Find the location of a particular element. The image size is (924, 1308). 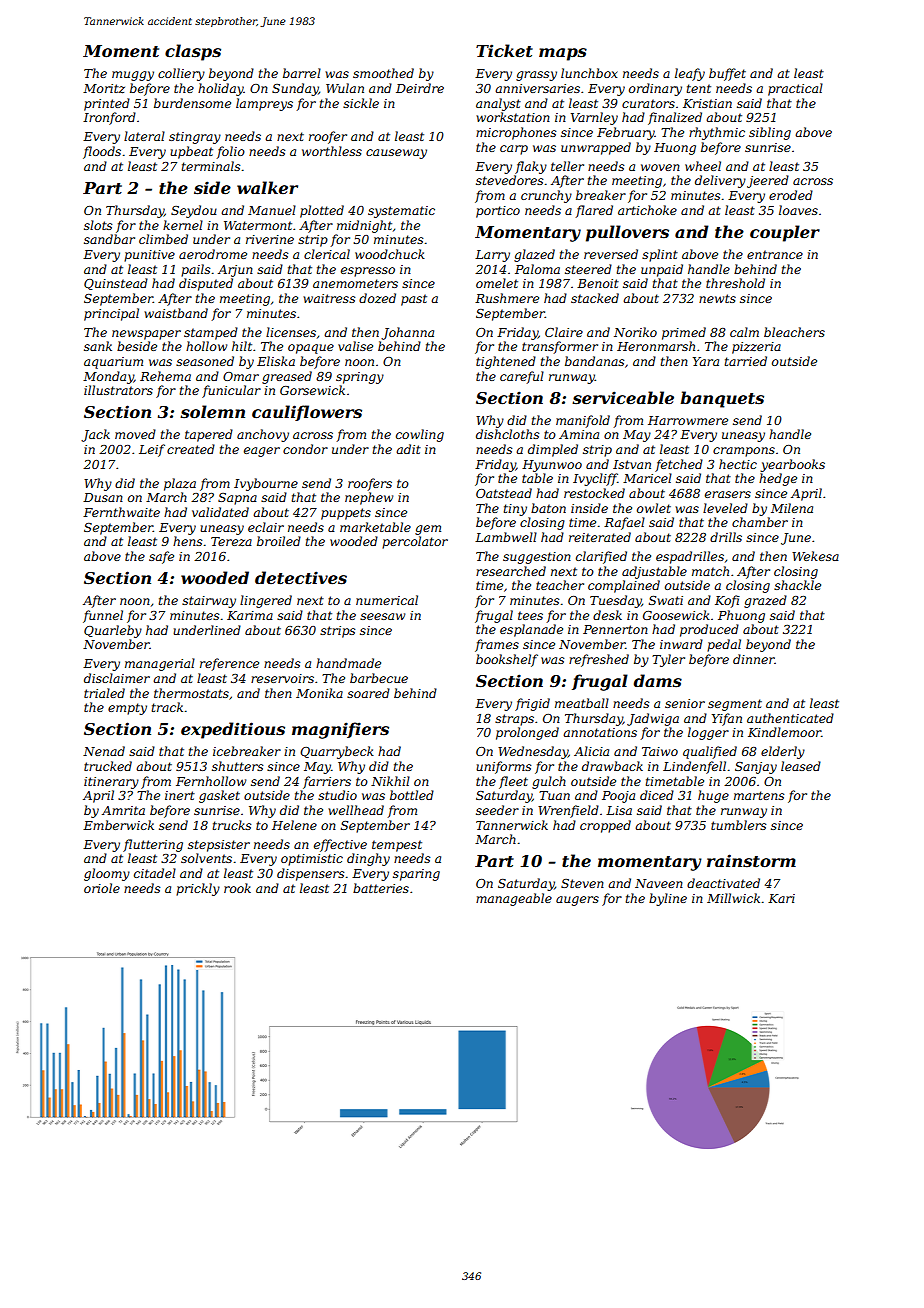

coupler is located at coordinates (785, 233).
